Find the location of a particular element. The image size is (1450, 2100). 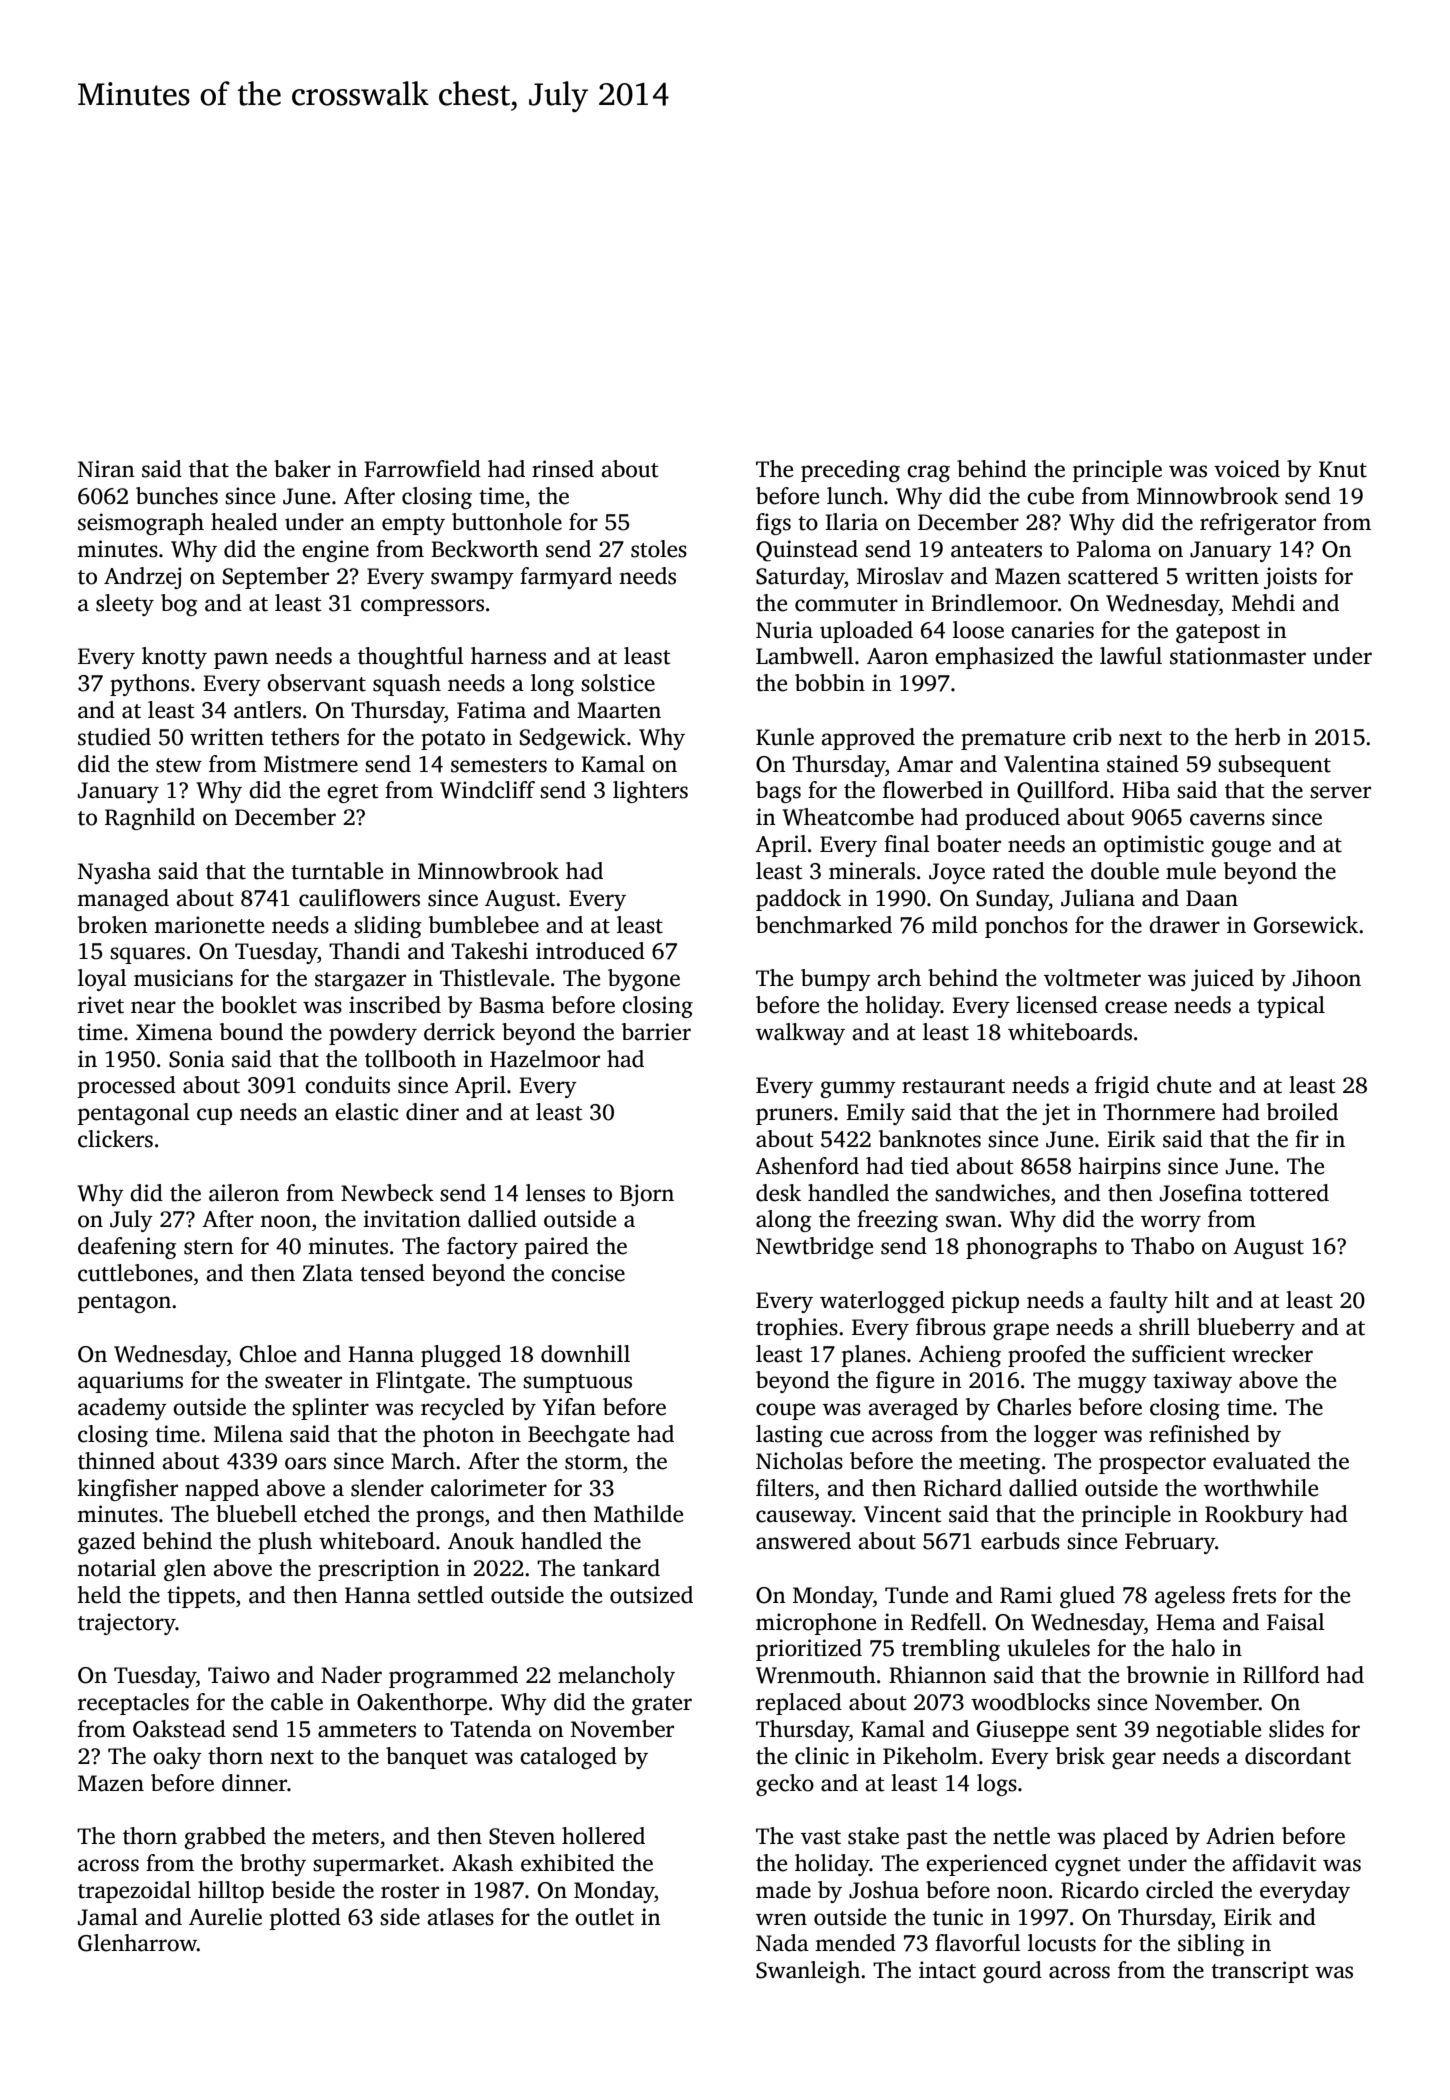

studied is located at coordinates (114, 737).
